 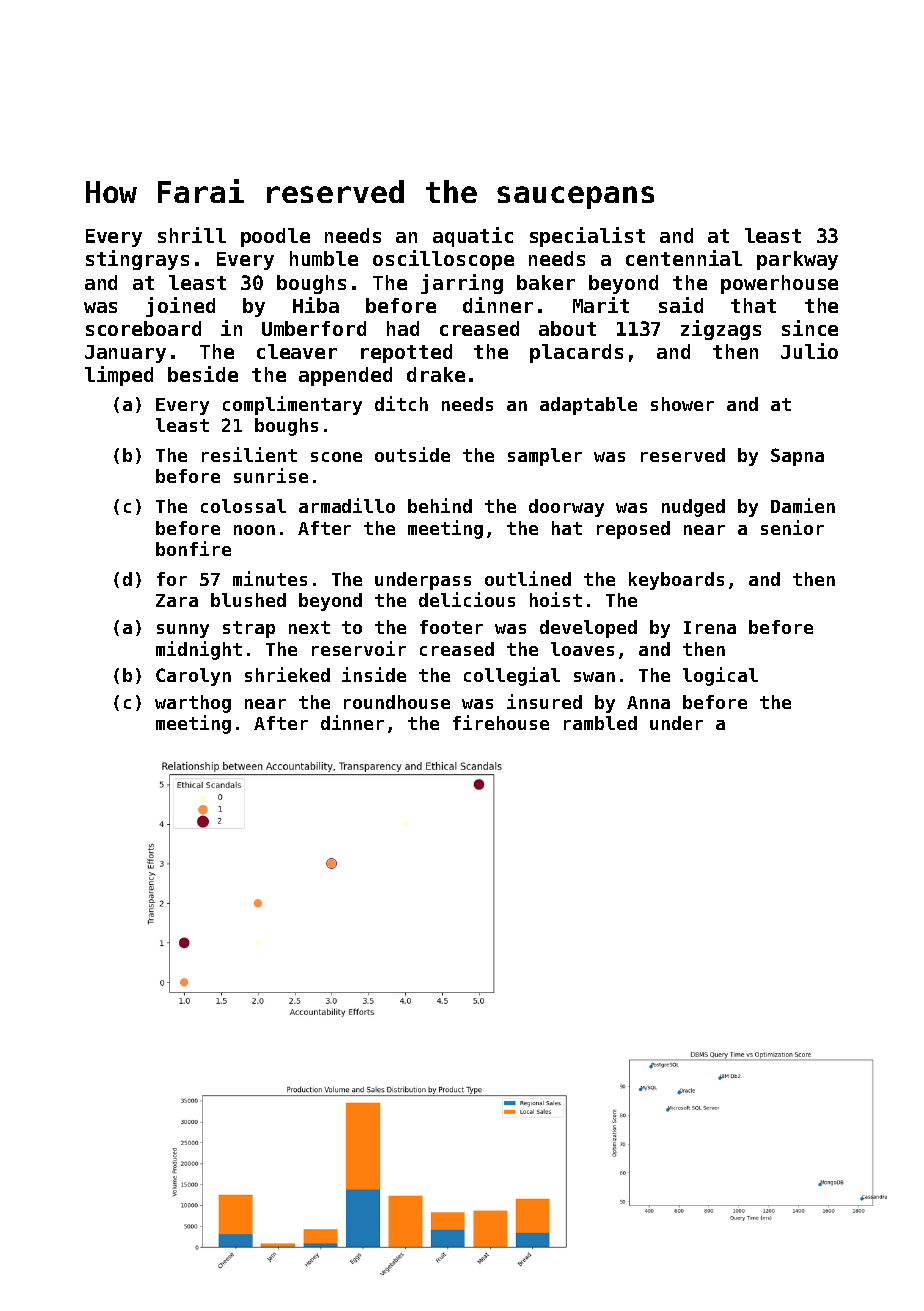 I want to click on warthog, so click(x=193, y=704).
